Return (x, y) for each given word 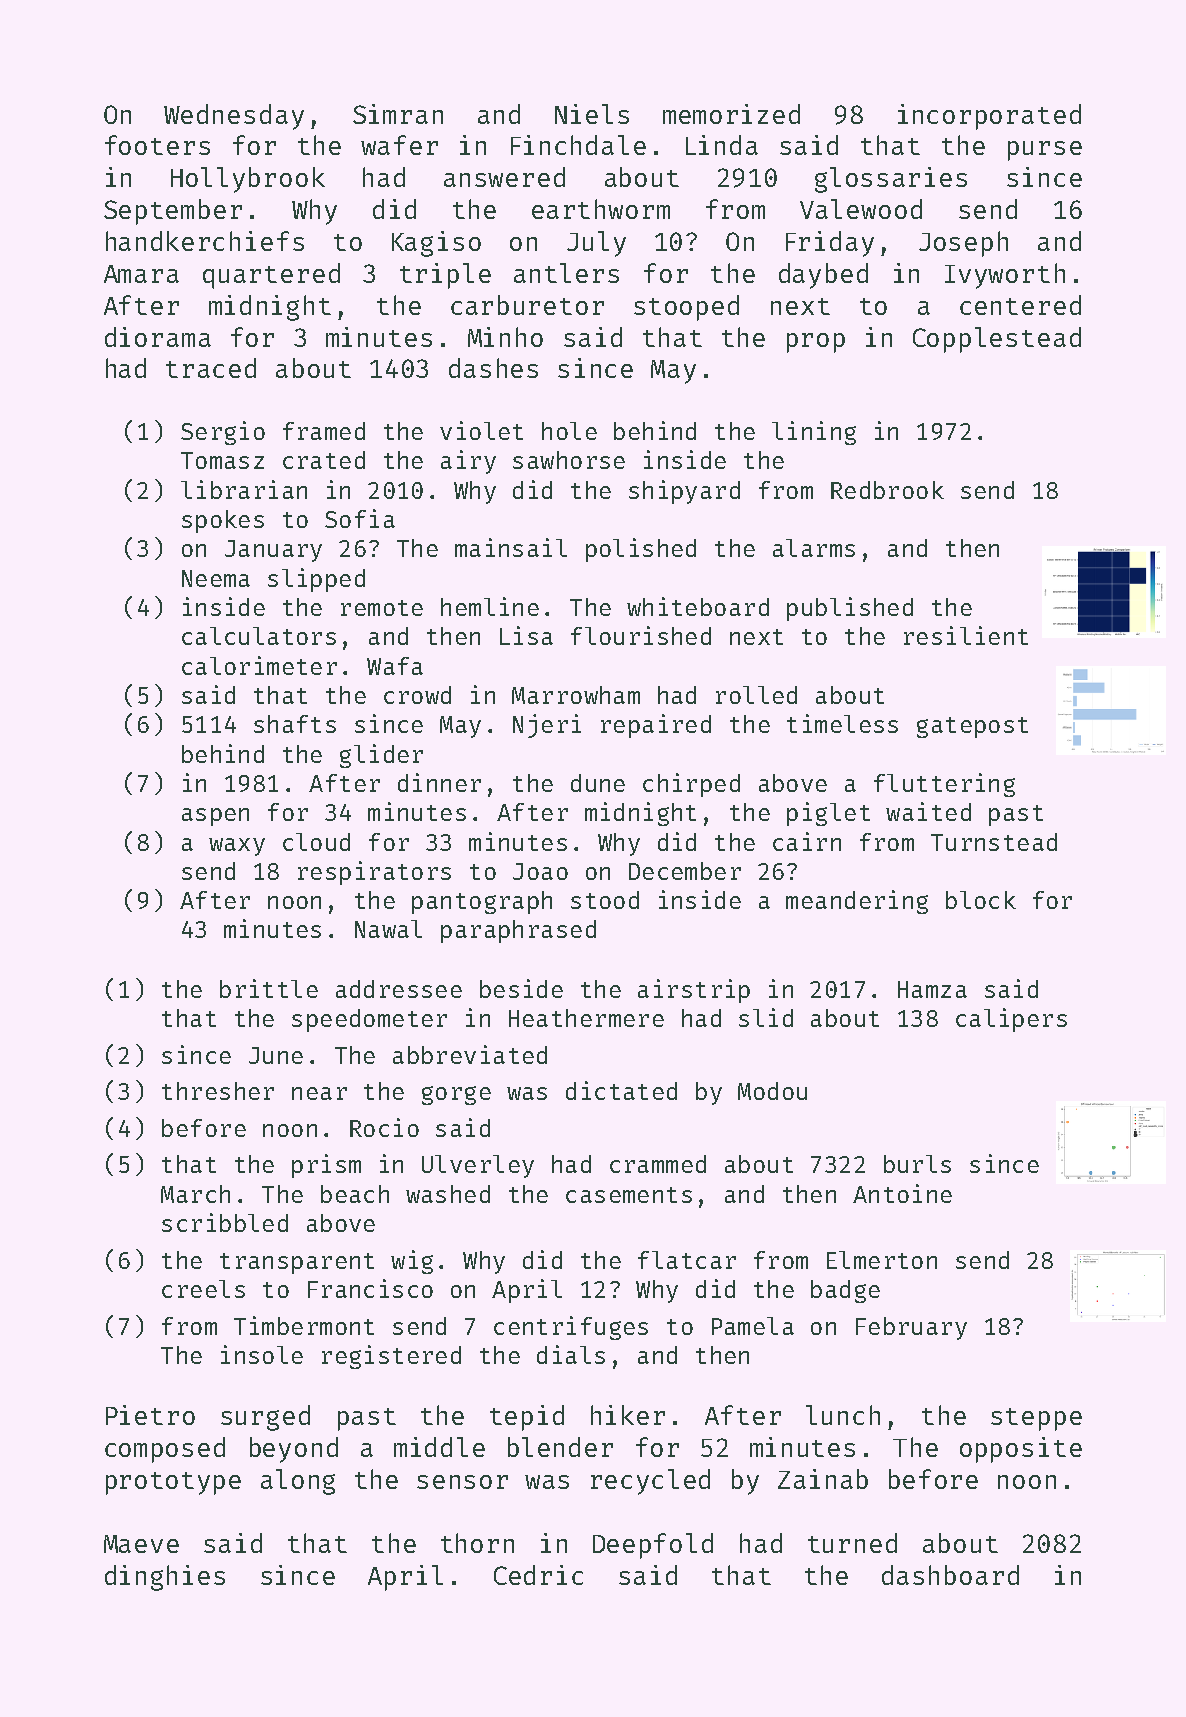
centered (1020, 305)
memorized (731, 114)
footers (157, 145)
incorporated (989, 117)
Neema (216, 578)
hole (569, 431)
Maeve (141, 1544)
